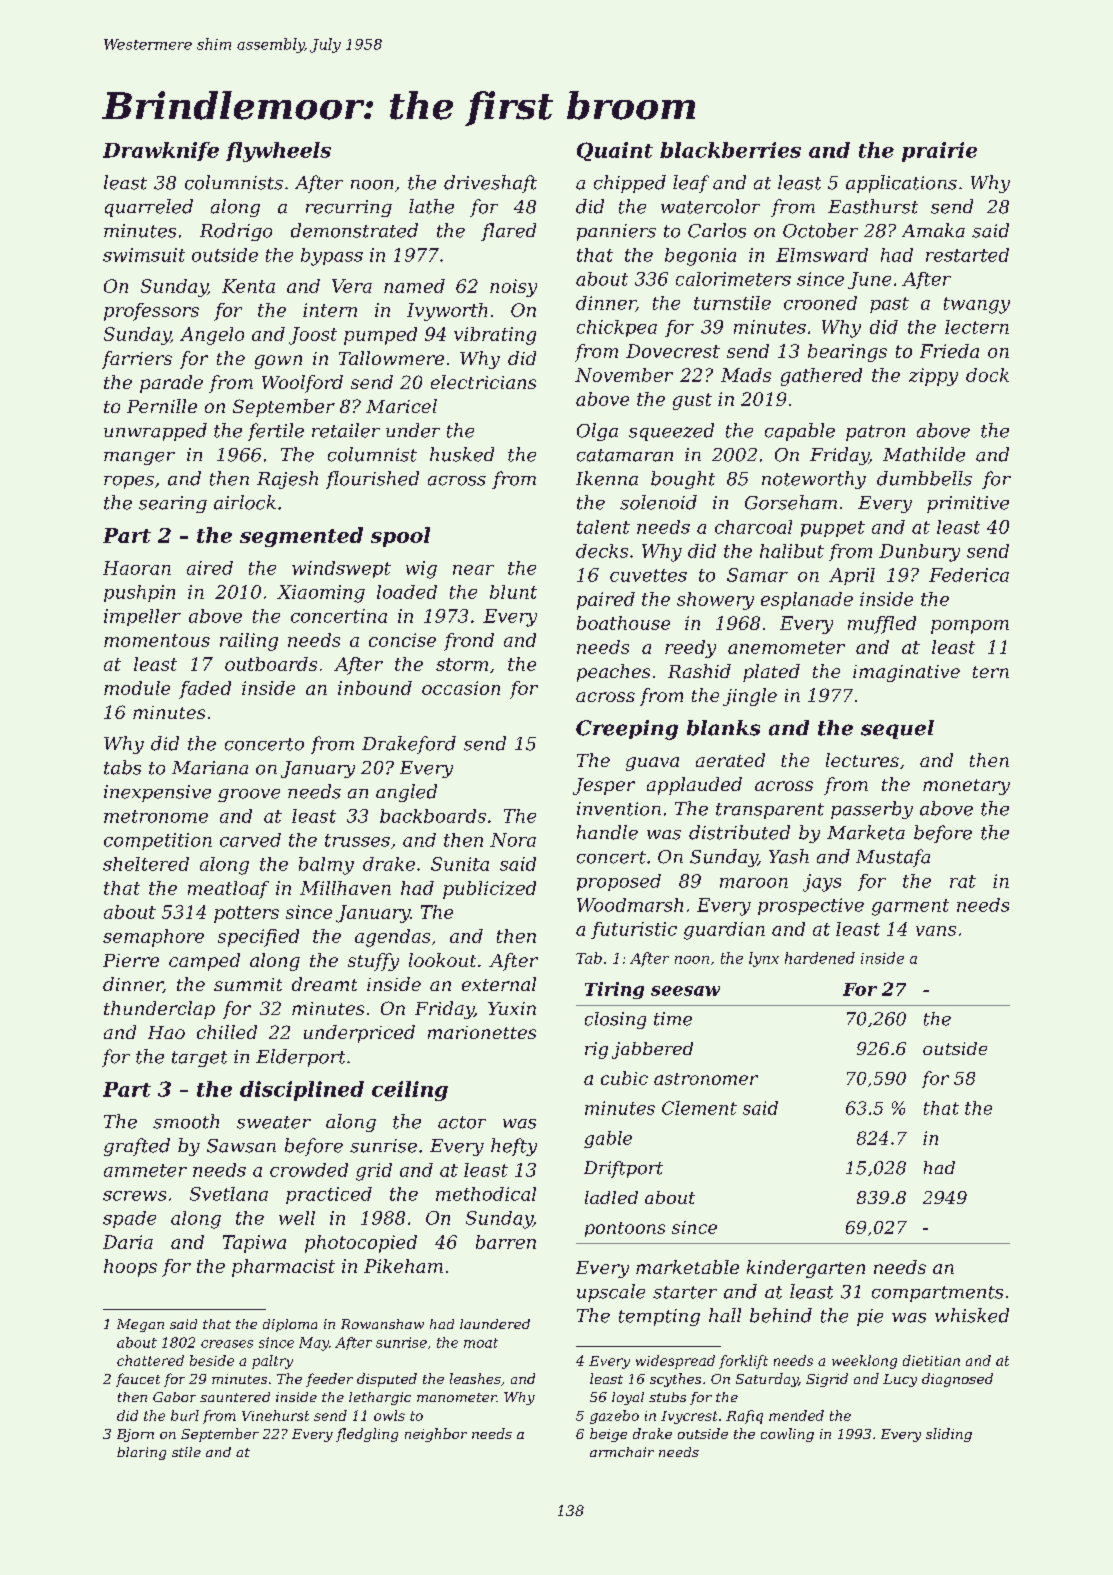 This image has height=1575, width=1113. What do you see at coordinates (157, 640) in the image?
I see `momentous` at bounding box center [157, 640].
